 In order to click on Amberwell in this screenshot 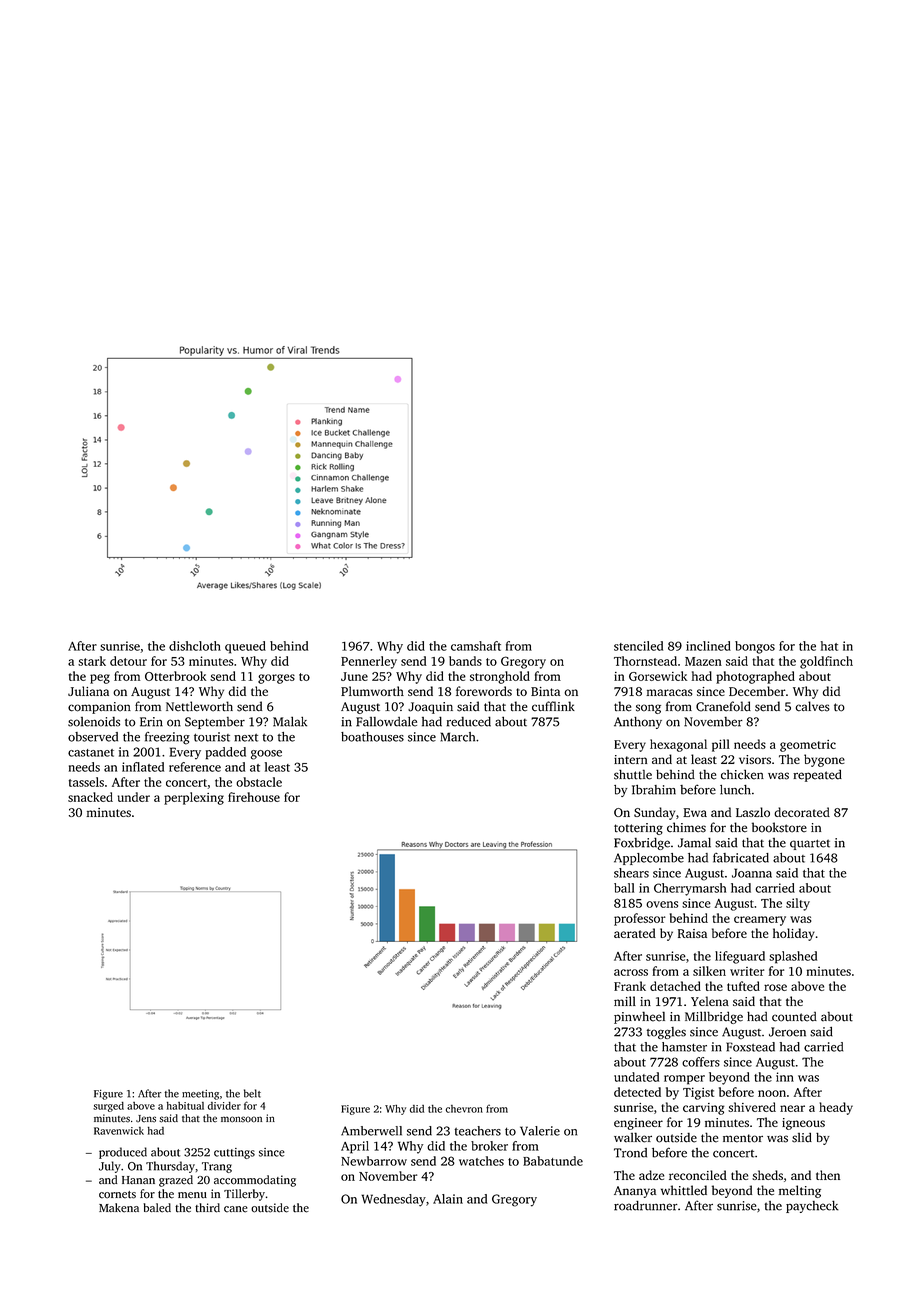, I will do `click(371, 1131)`.
